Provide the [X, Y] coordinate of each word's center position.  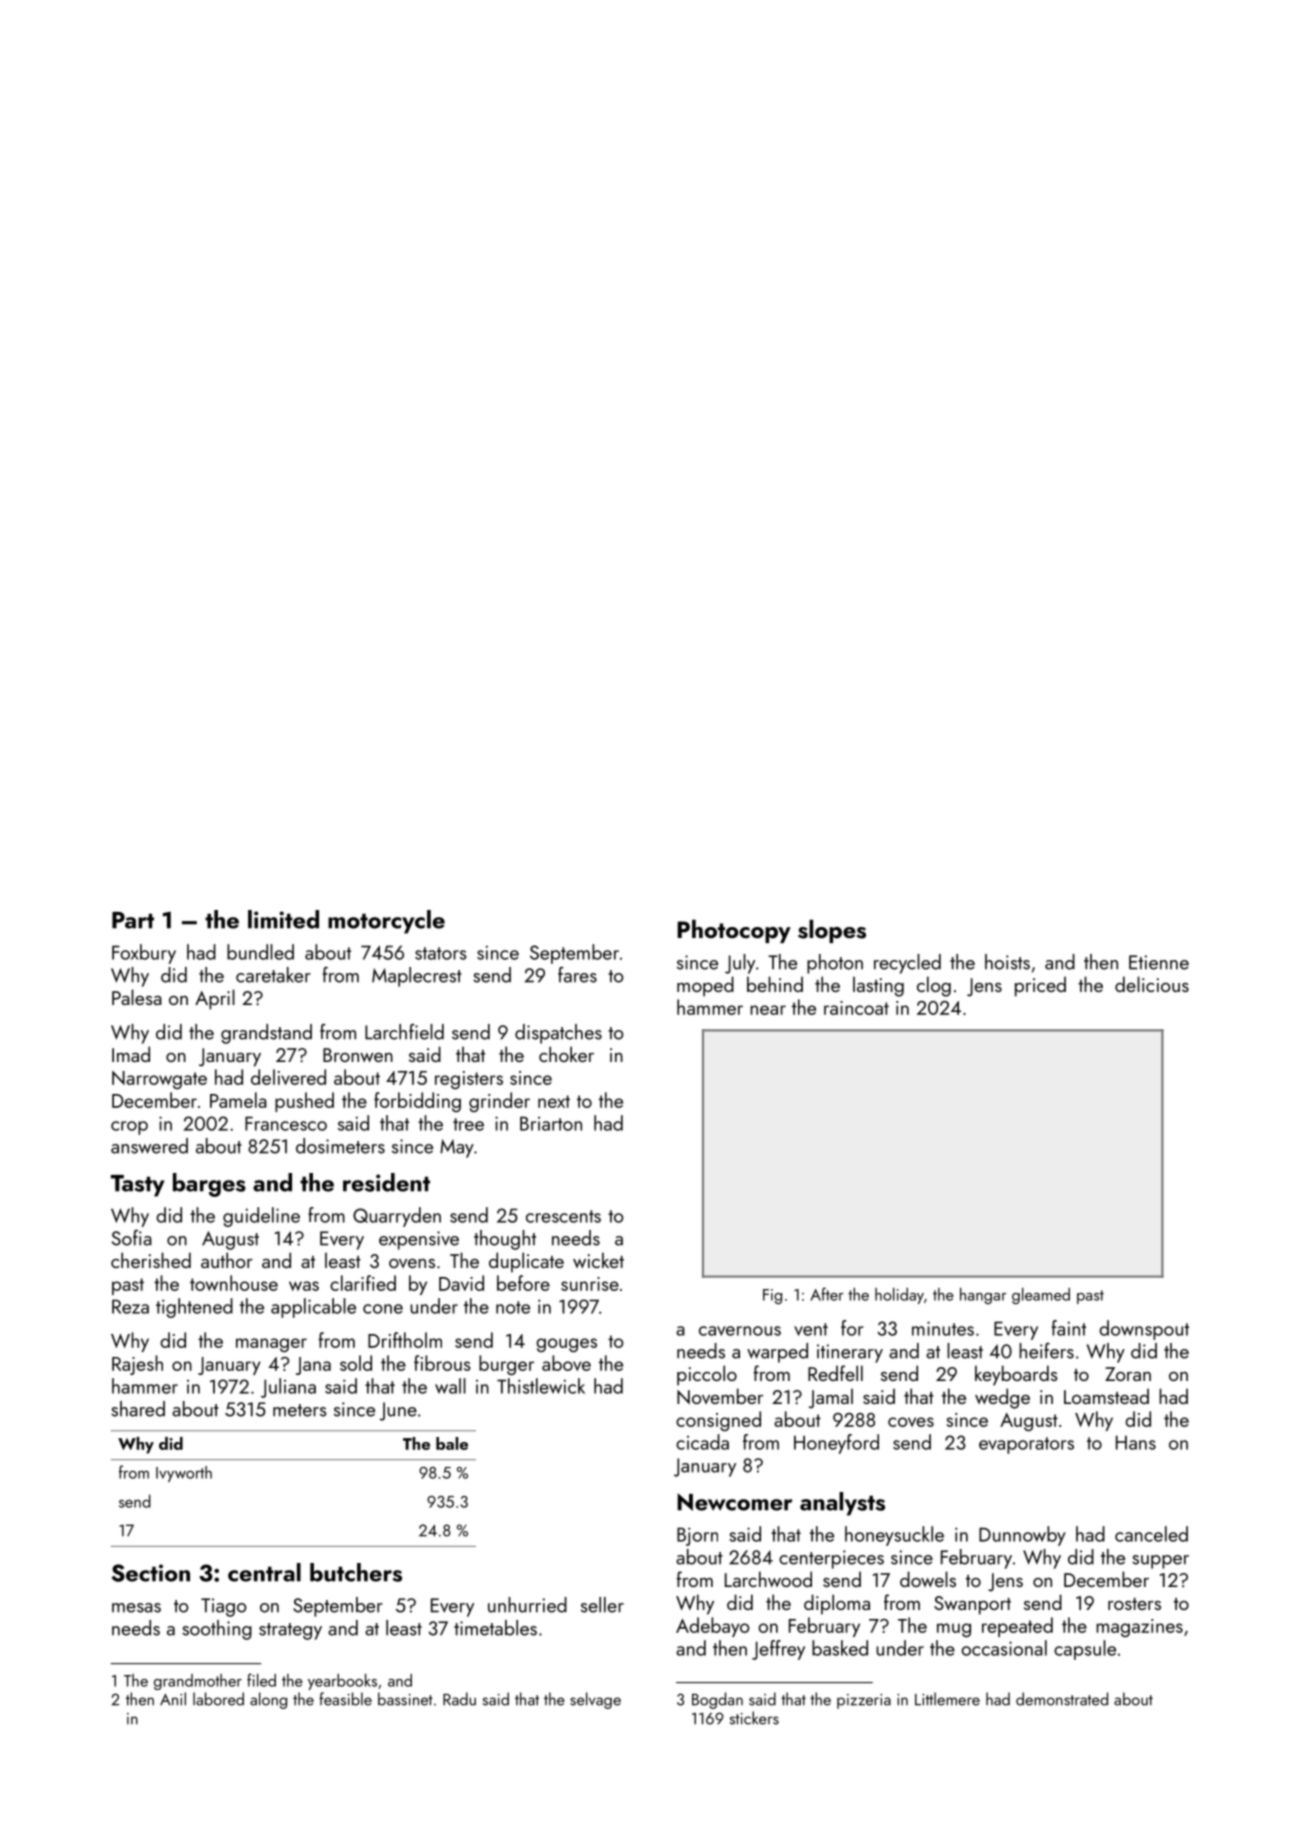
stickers [754, 1718]
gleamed [1041, 1296]
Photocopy [734, 931]
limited [283, 919]
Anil [173, 1699]
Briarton [551, 1123]
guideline [261, 1217]
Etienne [1159, 962]
